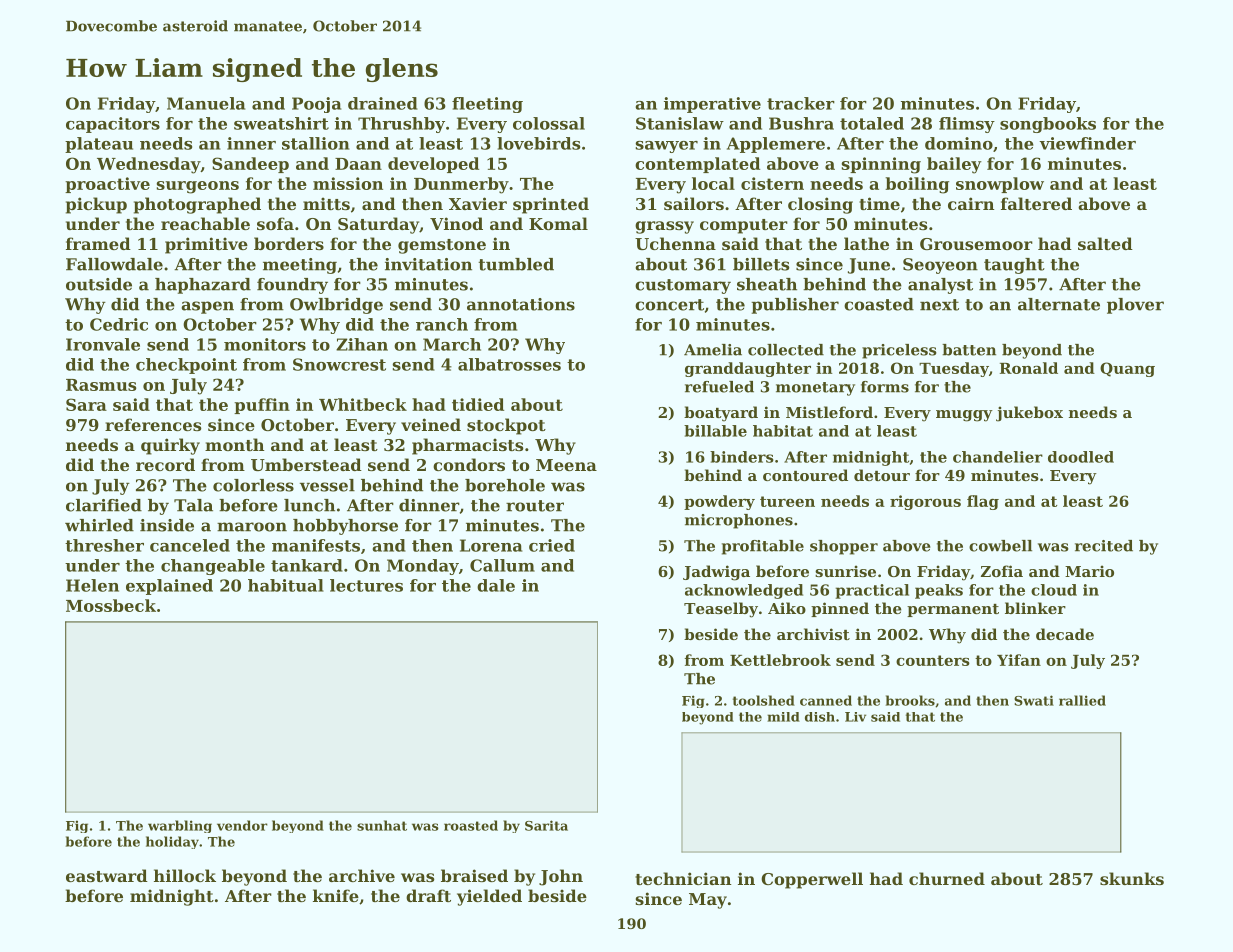 The height and width of the image is (952, 1233). Describe the element at coordinates (1132, 878) in the image. I see `skunks` at that location.
